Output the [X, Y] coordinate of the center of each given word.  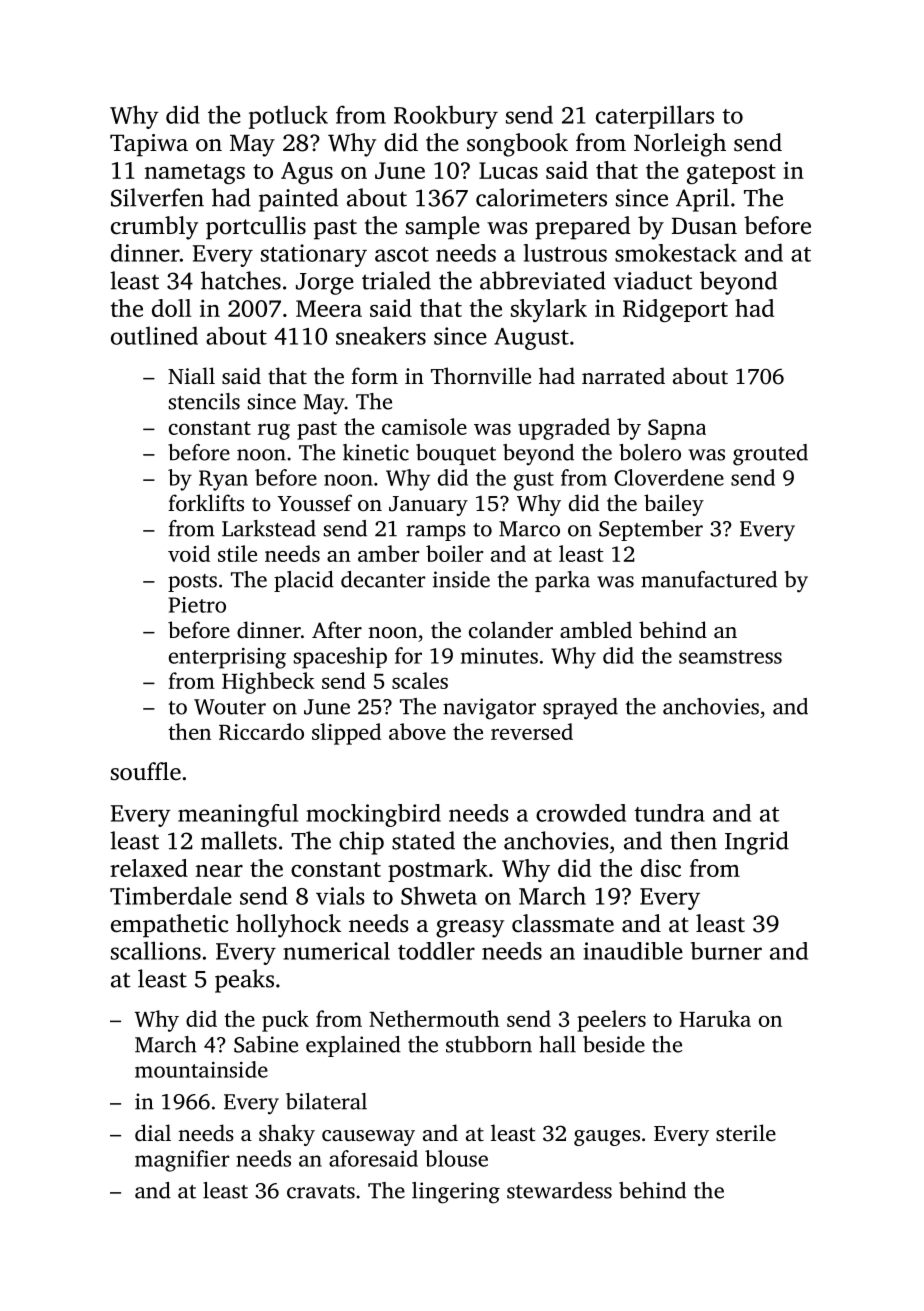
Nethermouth [434, 1018]
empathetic [169, 926]
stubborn [489, 1044]
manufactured [709, 579]
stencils [204, 401]
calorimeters [541, 197]
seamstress [730, 657]
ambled [596, 629]
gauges [607, 1138]
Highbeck [268, 683]
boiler [454, 553]
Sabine [266, 1044]
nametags [195, 174]
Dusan [704, 226]
